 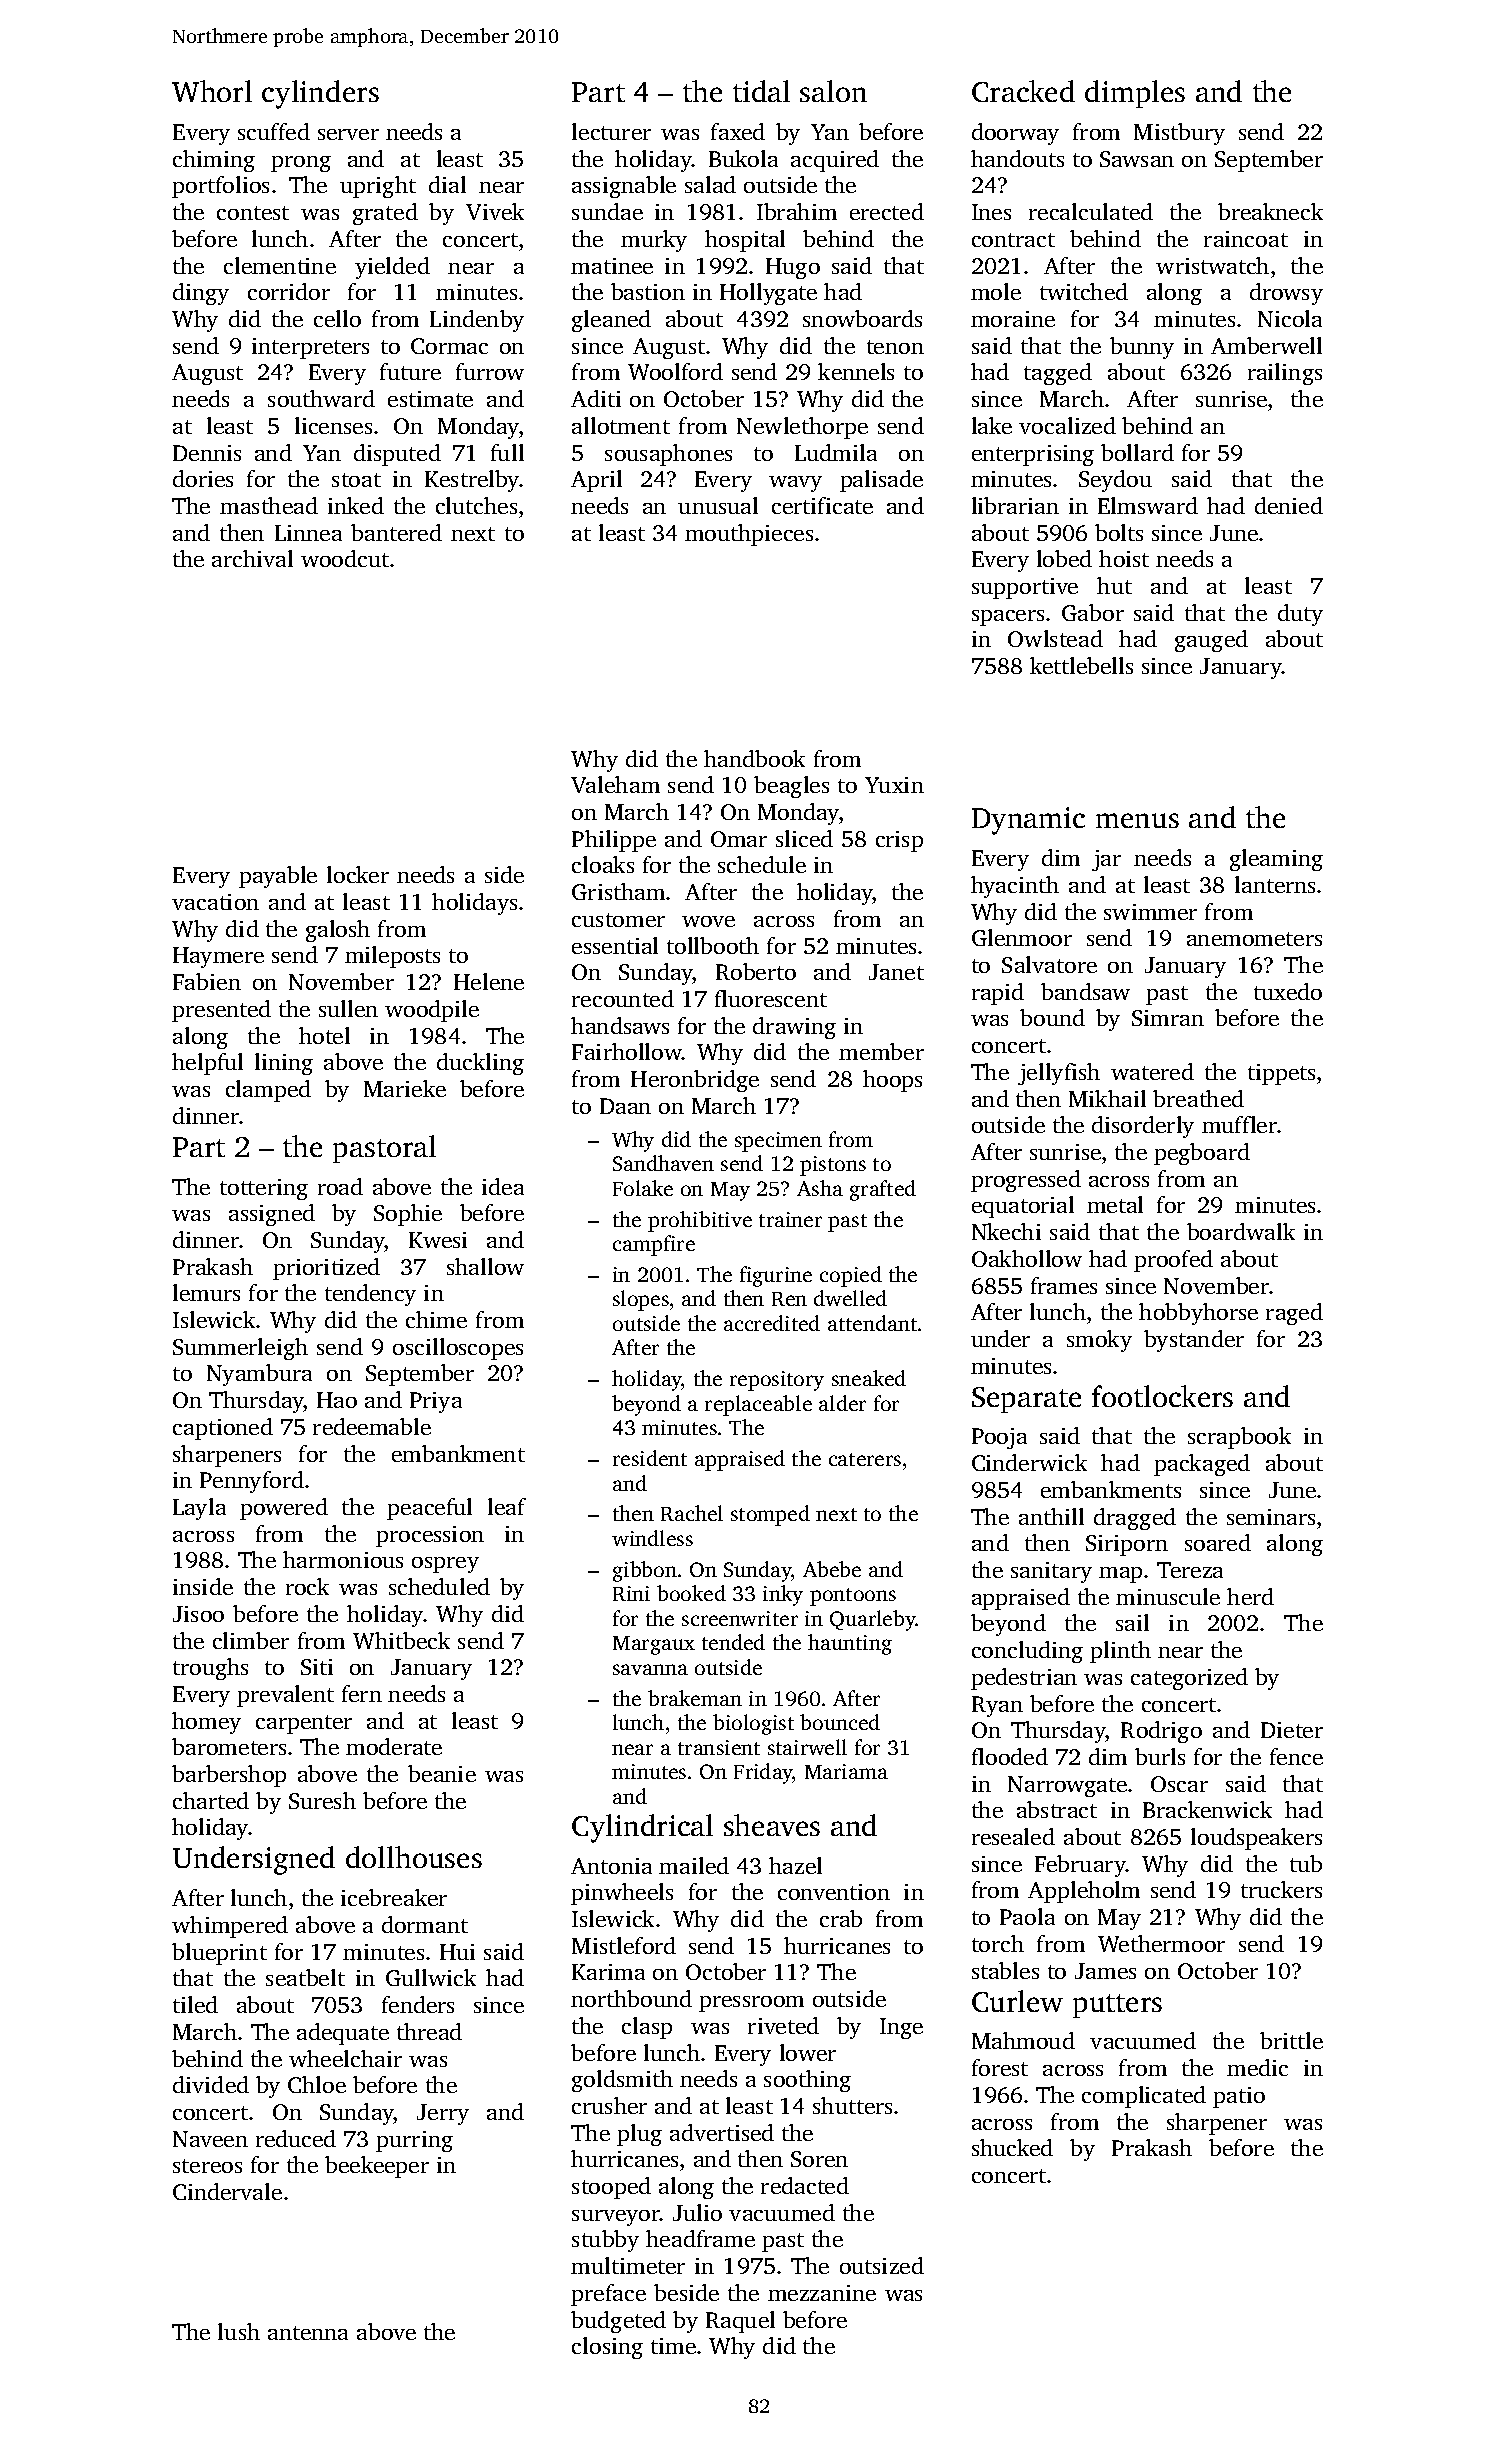 What do you see at coordinates (1137, 452) in the document?
I see `bollard` at bounding box center [1137, 452].
